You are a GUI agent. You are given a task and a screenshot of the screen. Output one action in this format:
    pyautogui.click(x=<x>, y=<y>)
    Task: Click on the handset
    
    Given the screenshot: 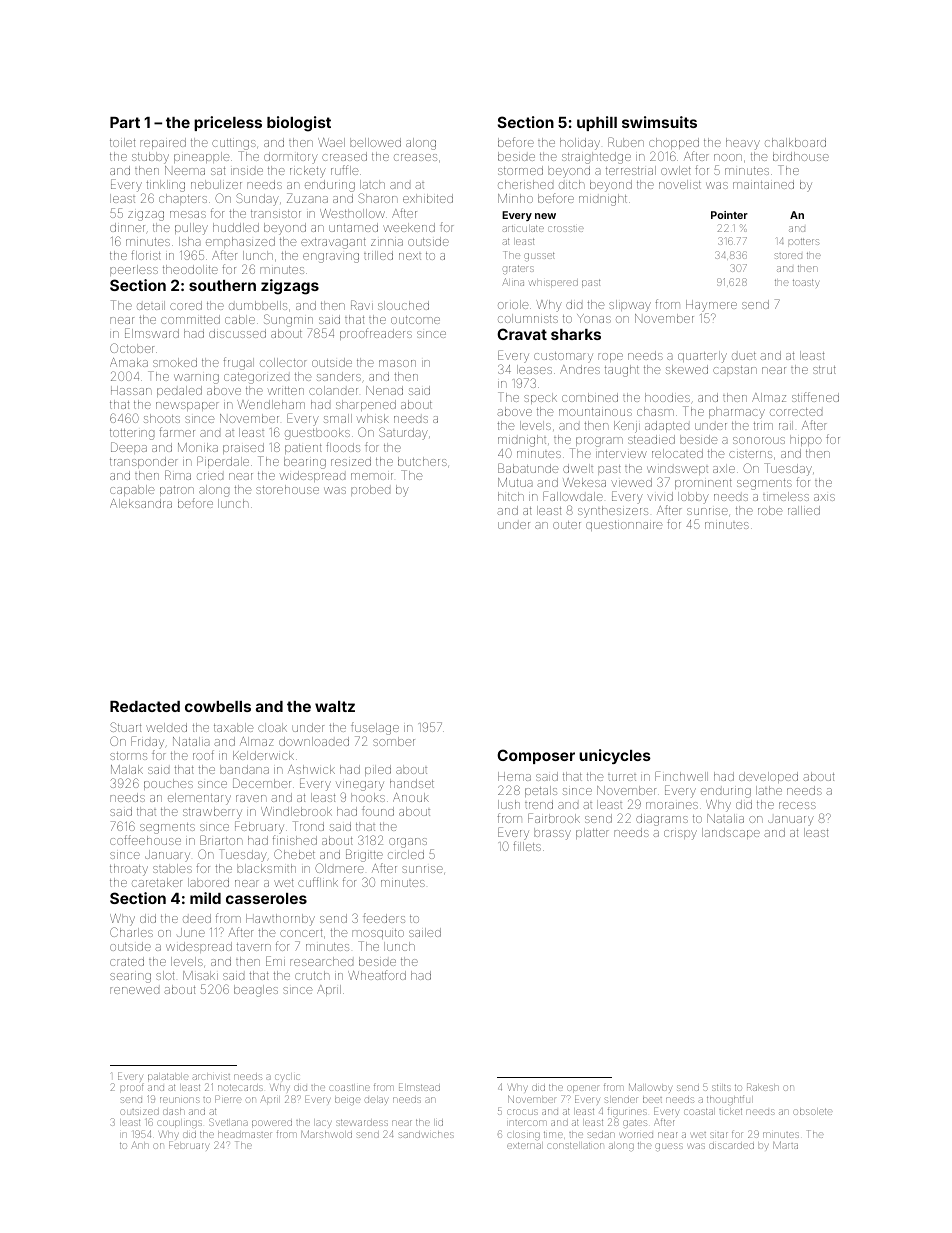 What is the action you would take?
    pyautogui.click(x=412, y=783)
